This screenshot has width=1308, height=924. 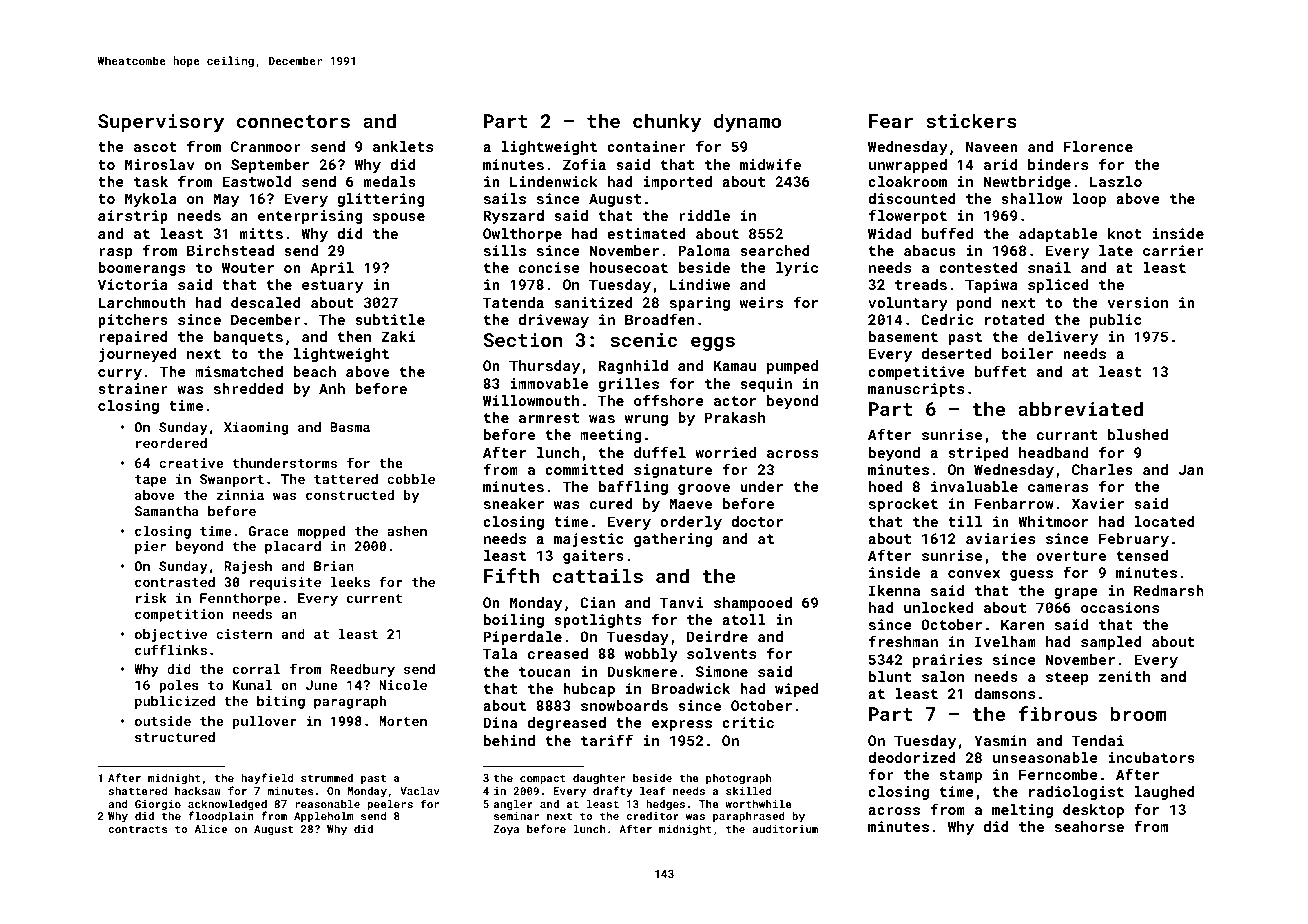 I want to click on midwife, so click(x=770, y=164).
